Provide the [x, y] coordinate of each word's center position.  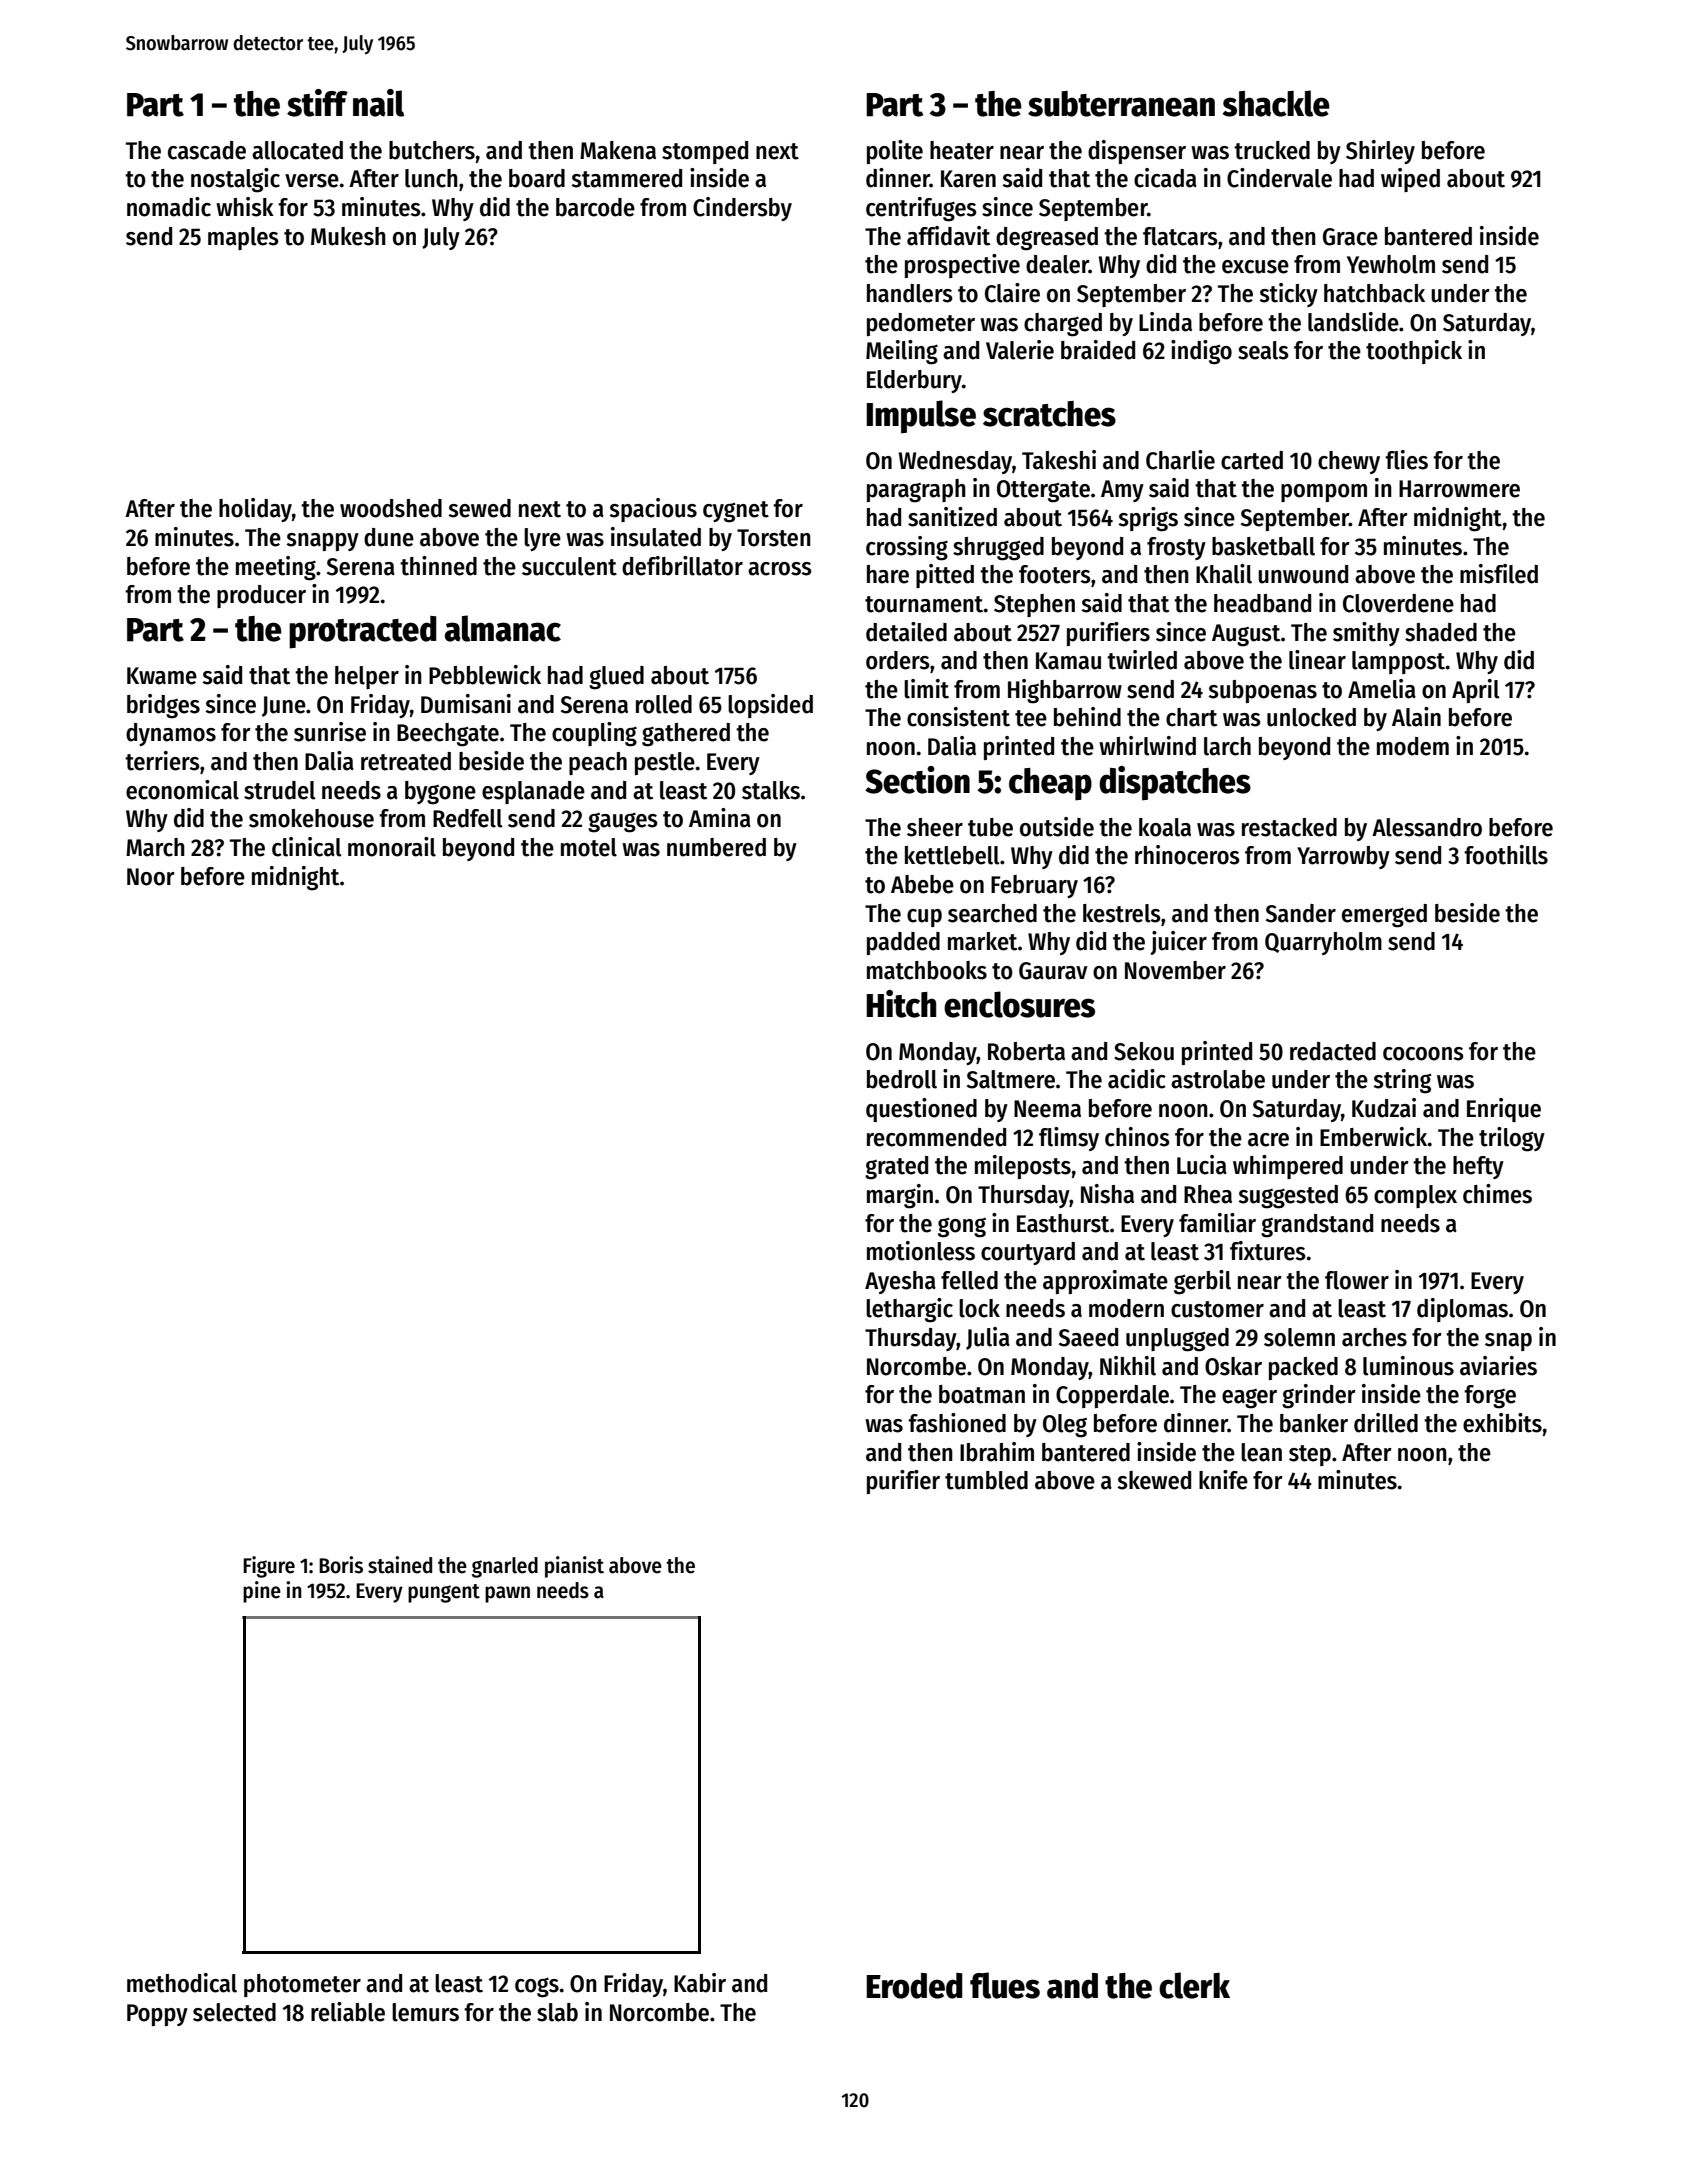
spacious [653, 510]
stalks [771, 790]
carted [1252, 460]
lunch [431, 178]
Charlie [1180, 460]
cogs [537, 1987]
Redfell [468, 818]
